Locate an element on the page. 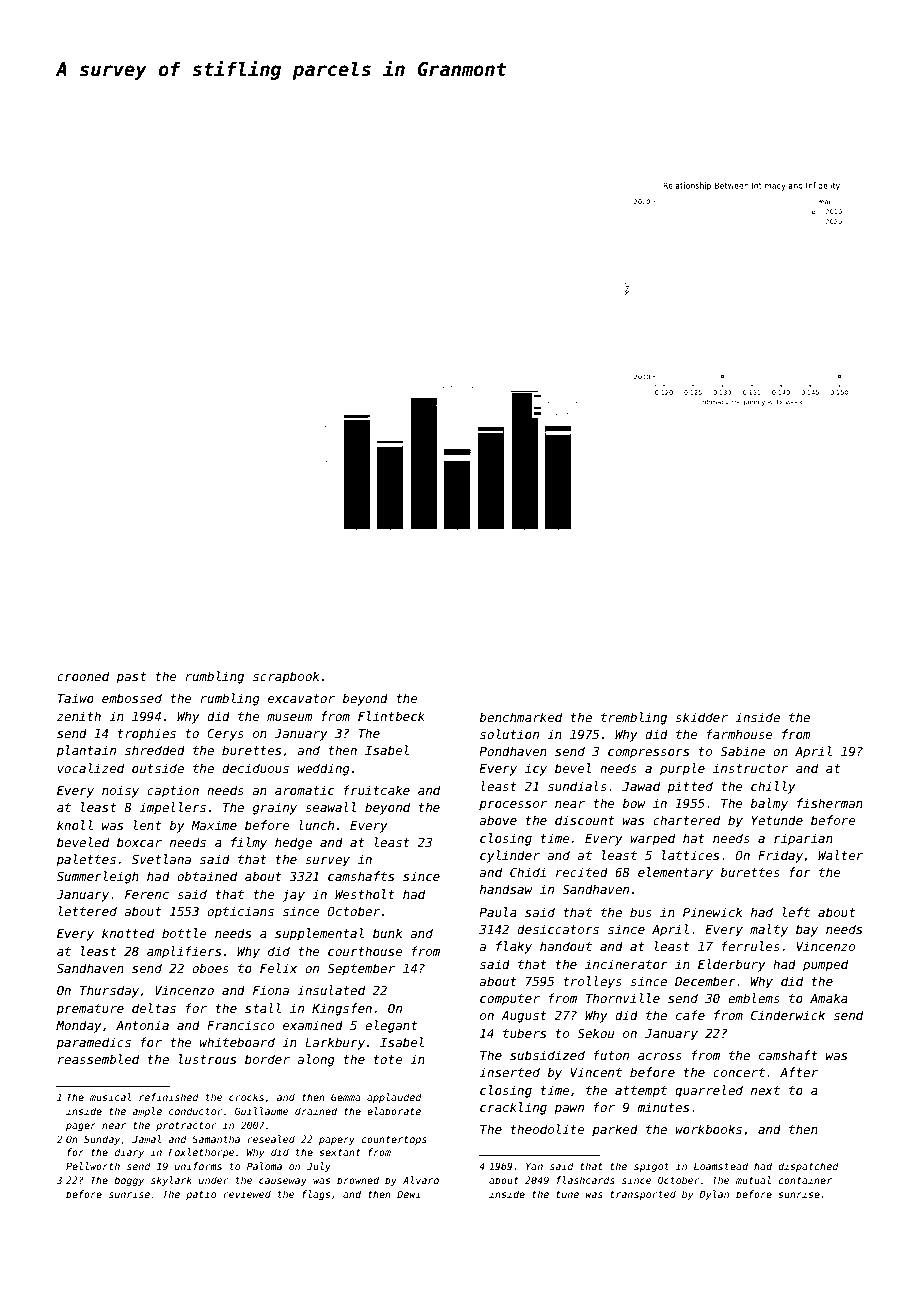 Image resolution: width=924 pixels, height=1314 pixels. diary is located at coordinates (129, 1153).
